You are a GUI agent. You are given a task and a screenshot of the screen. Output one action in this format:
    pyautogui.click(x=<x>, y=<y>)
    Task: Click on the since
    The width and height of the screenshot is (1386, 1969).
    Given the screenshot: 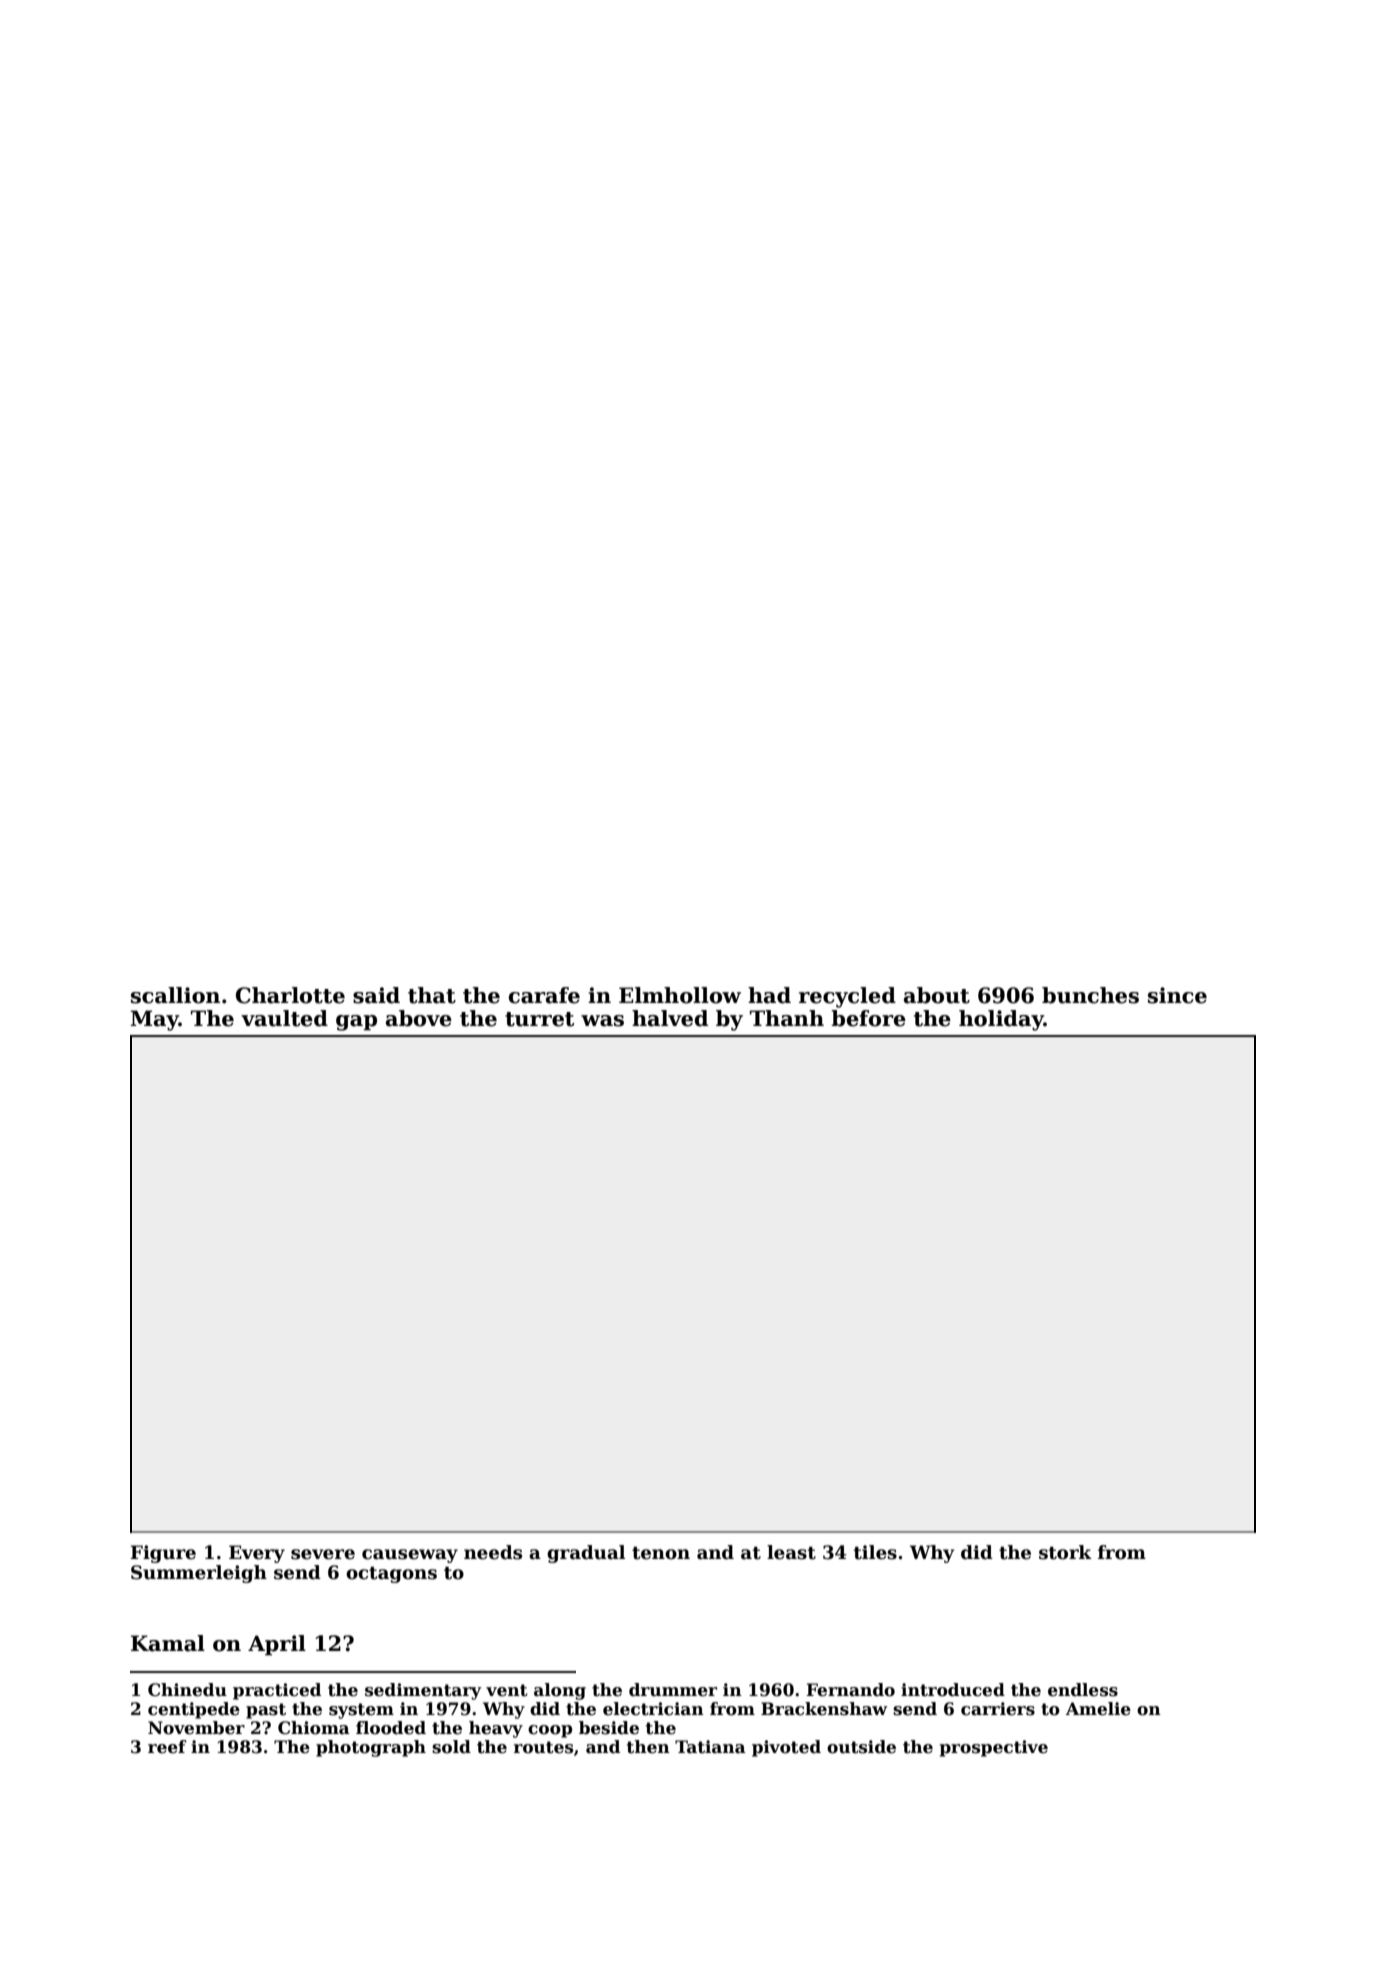 What is the action you would take?
    pyautogui.click(x=1177, y=995)
